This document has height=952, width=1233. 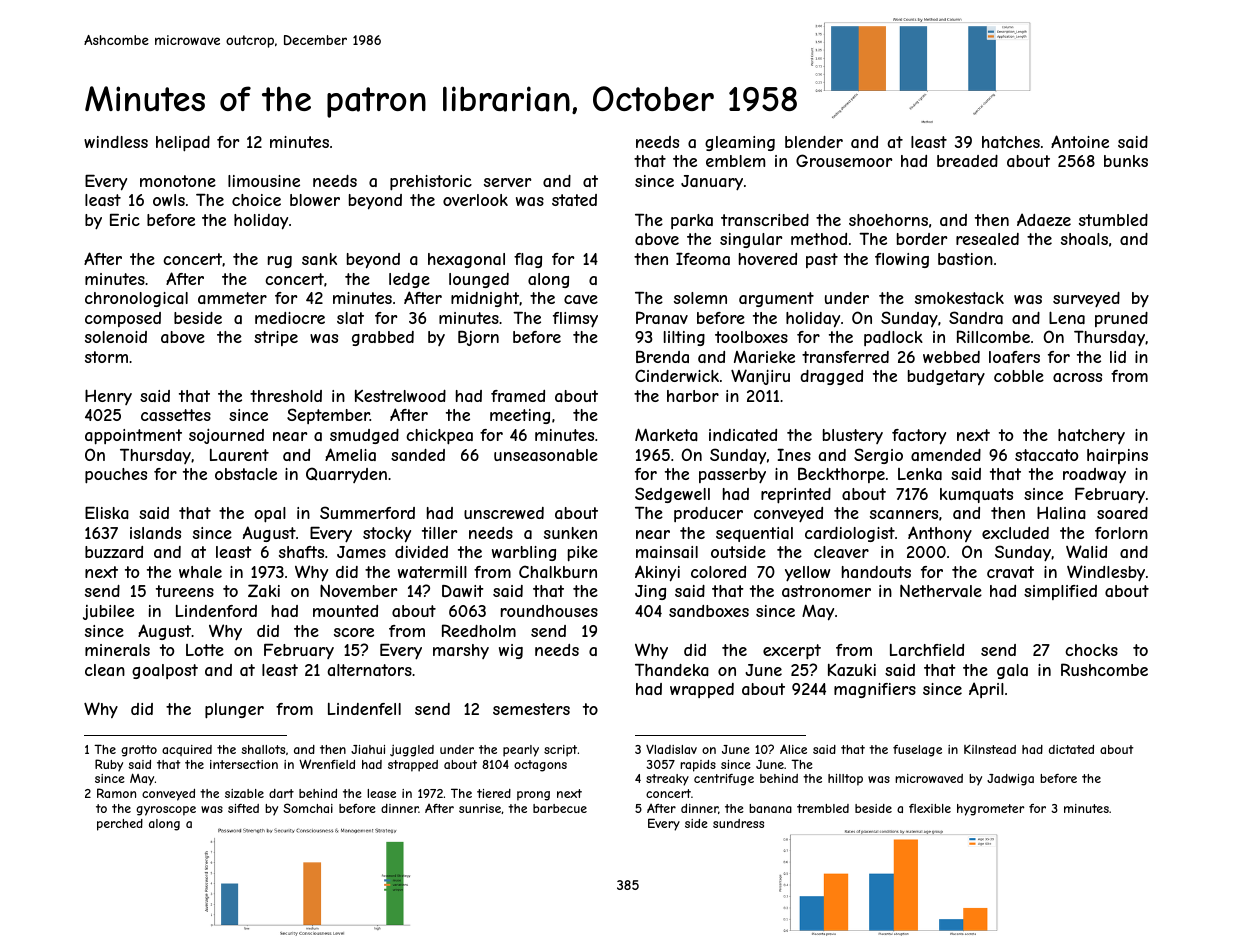 I want to click on hexagonal, so click(x=466, y=260).
